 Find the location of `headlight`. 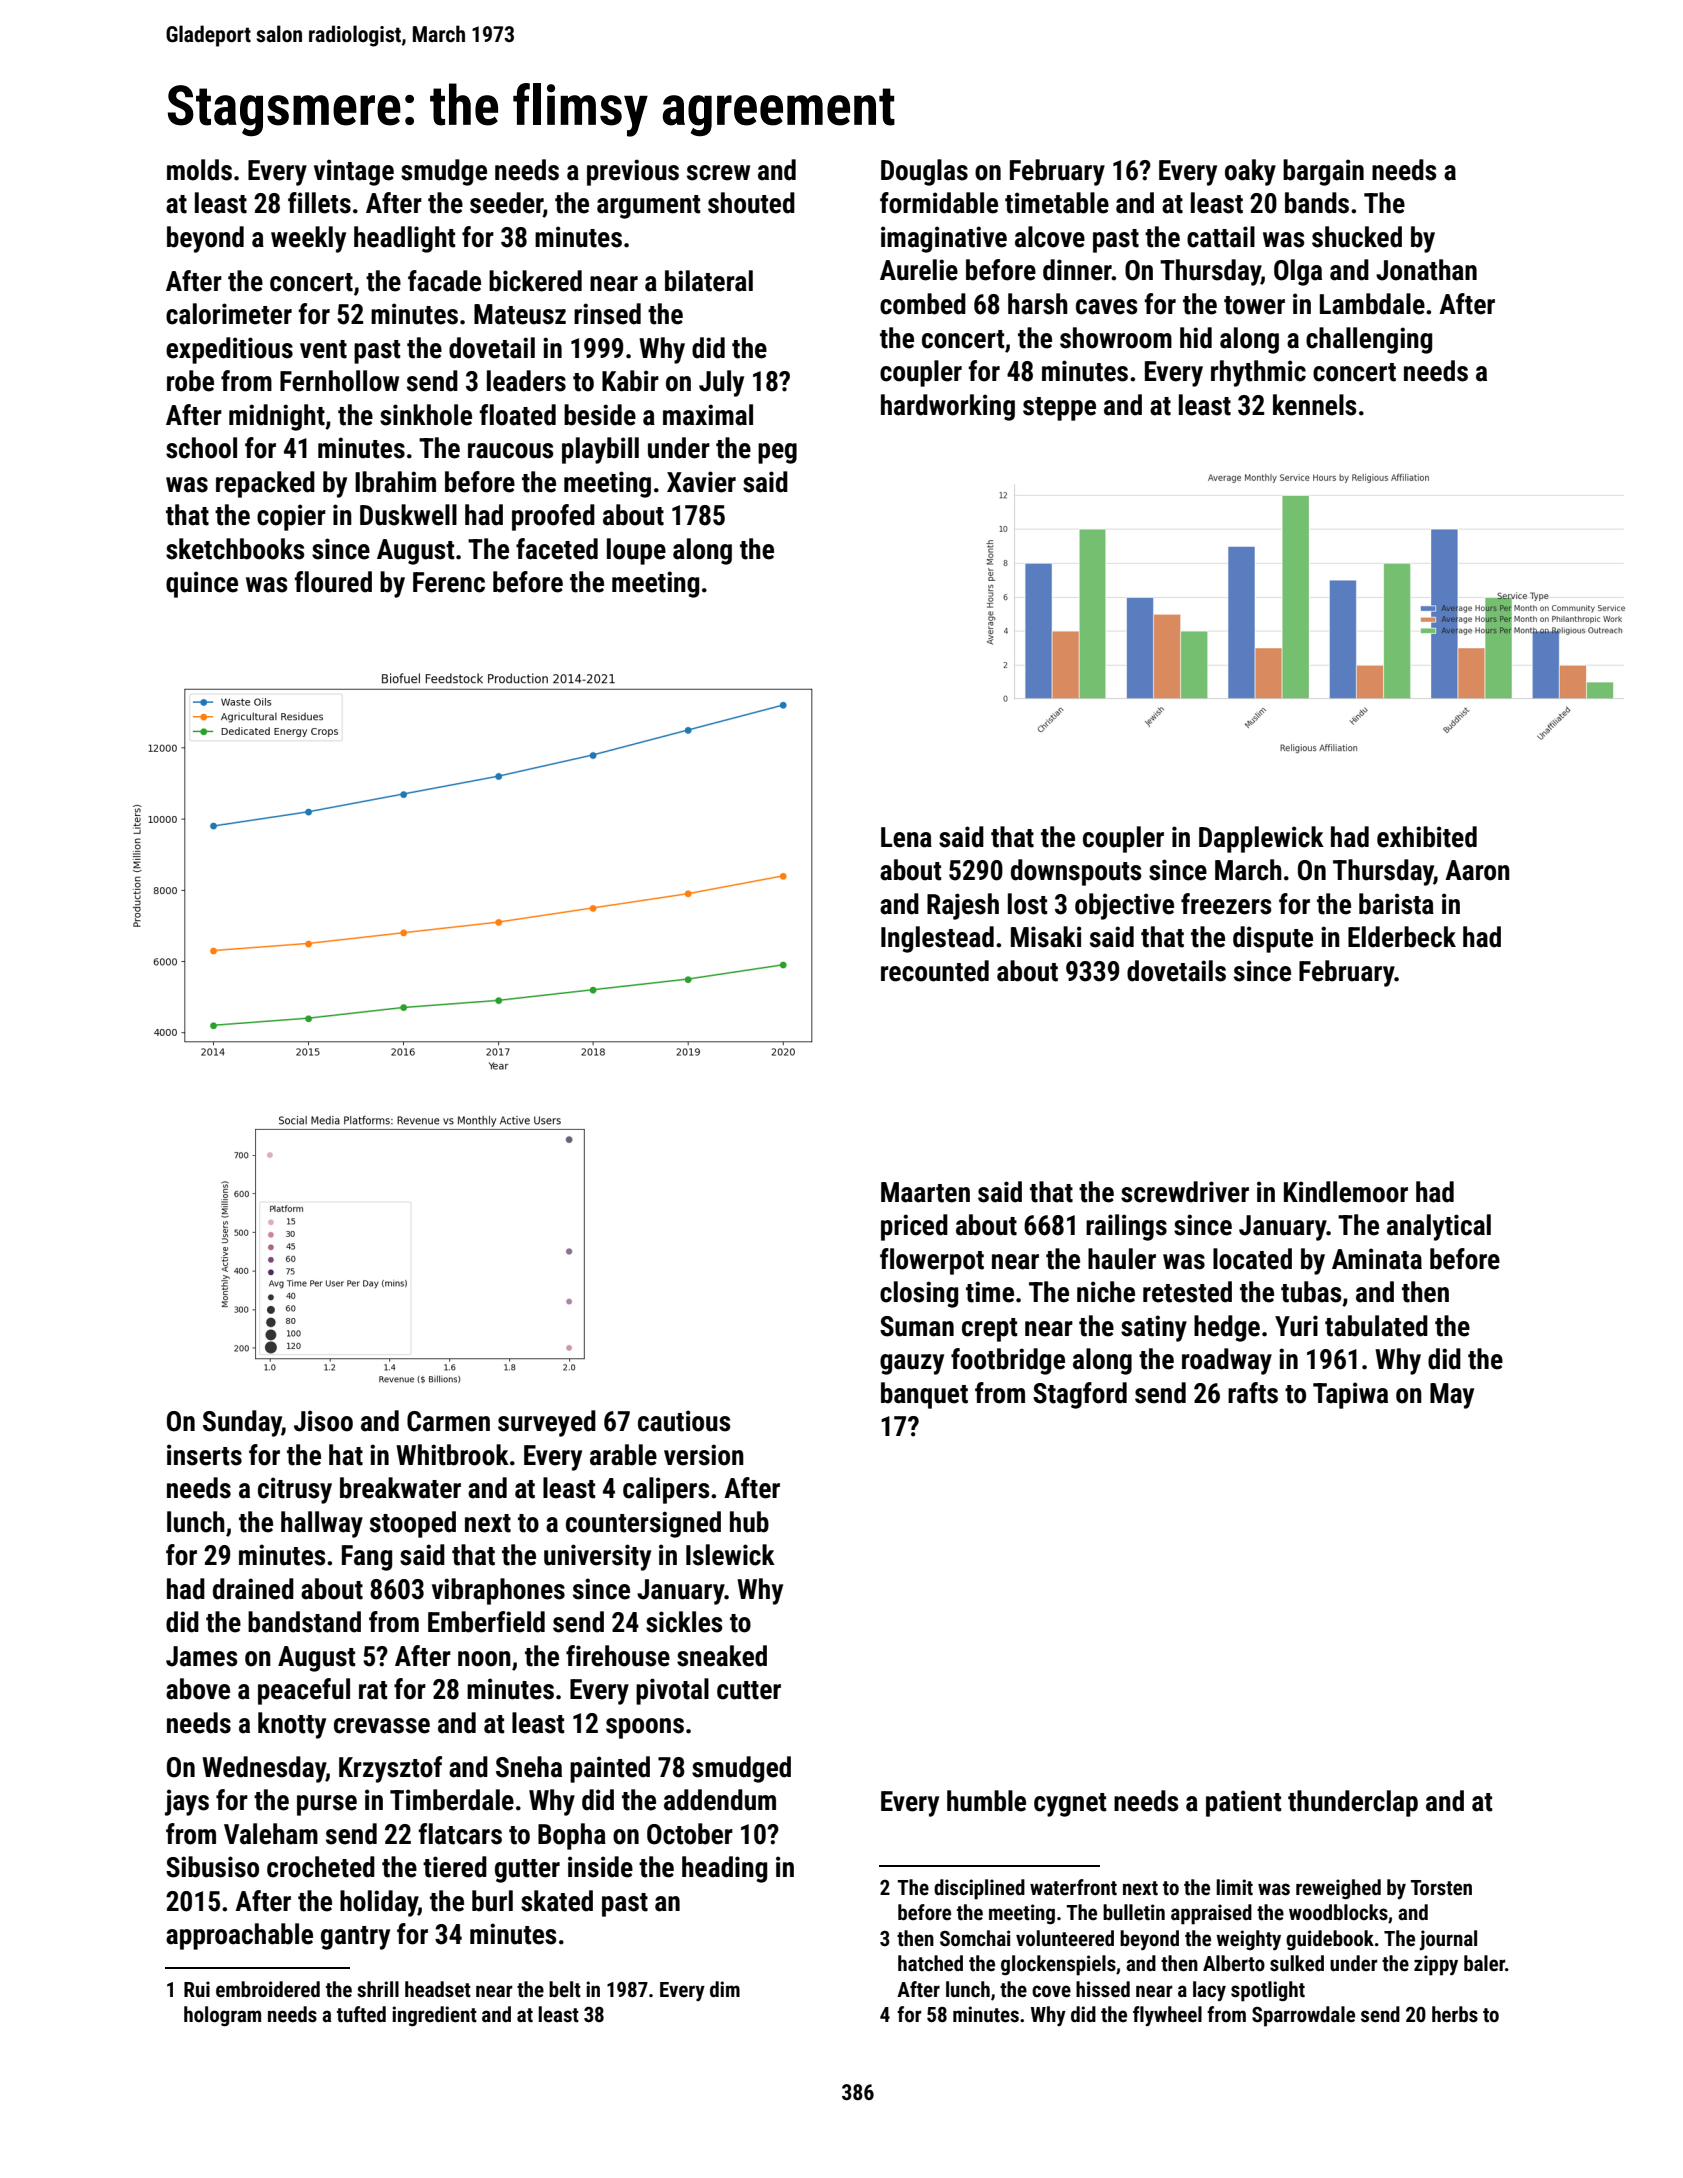

headlight is located at coordinates (404, 239).
